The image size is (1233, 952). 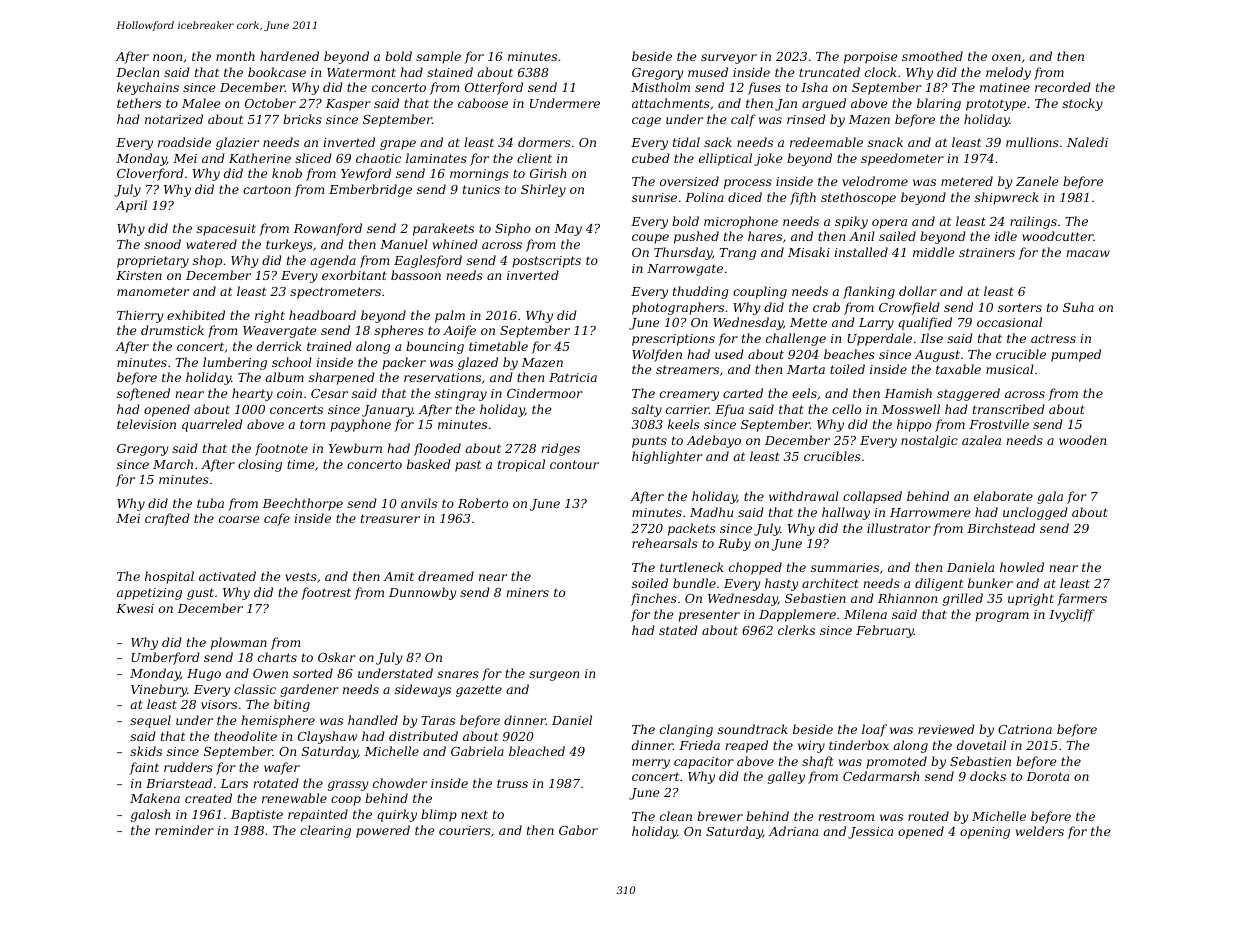 What do you see at coordinates (459, 331) in the document?
I see `Aoife` at bounding box center [459, 331].
